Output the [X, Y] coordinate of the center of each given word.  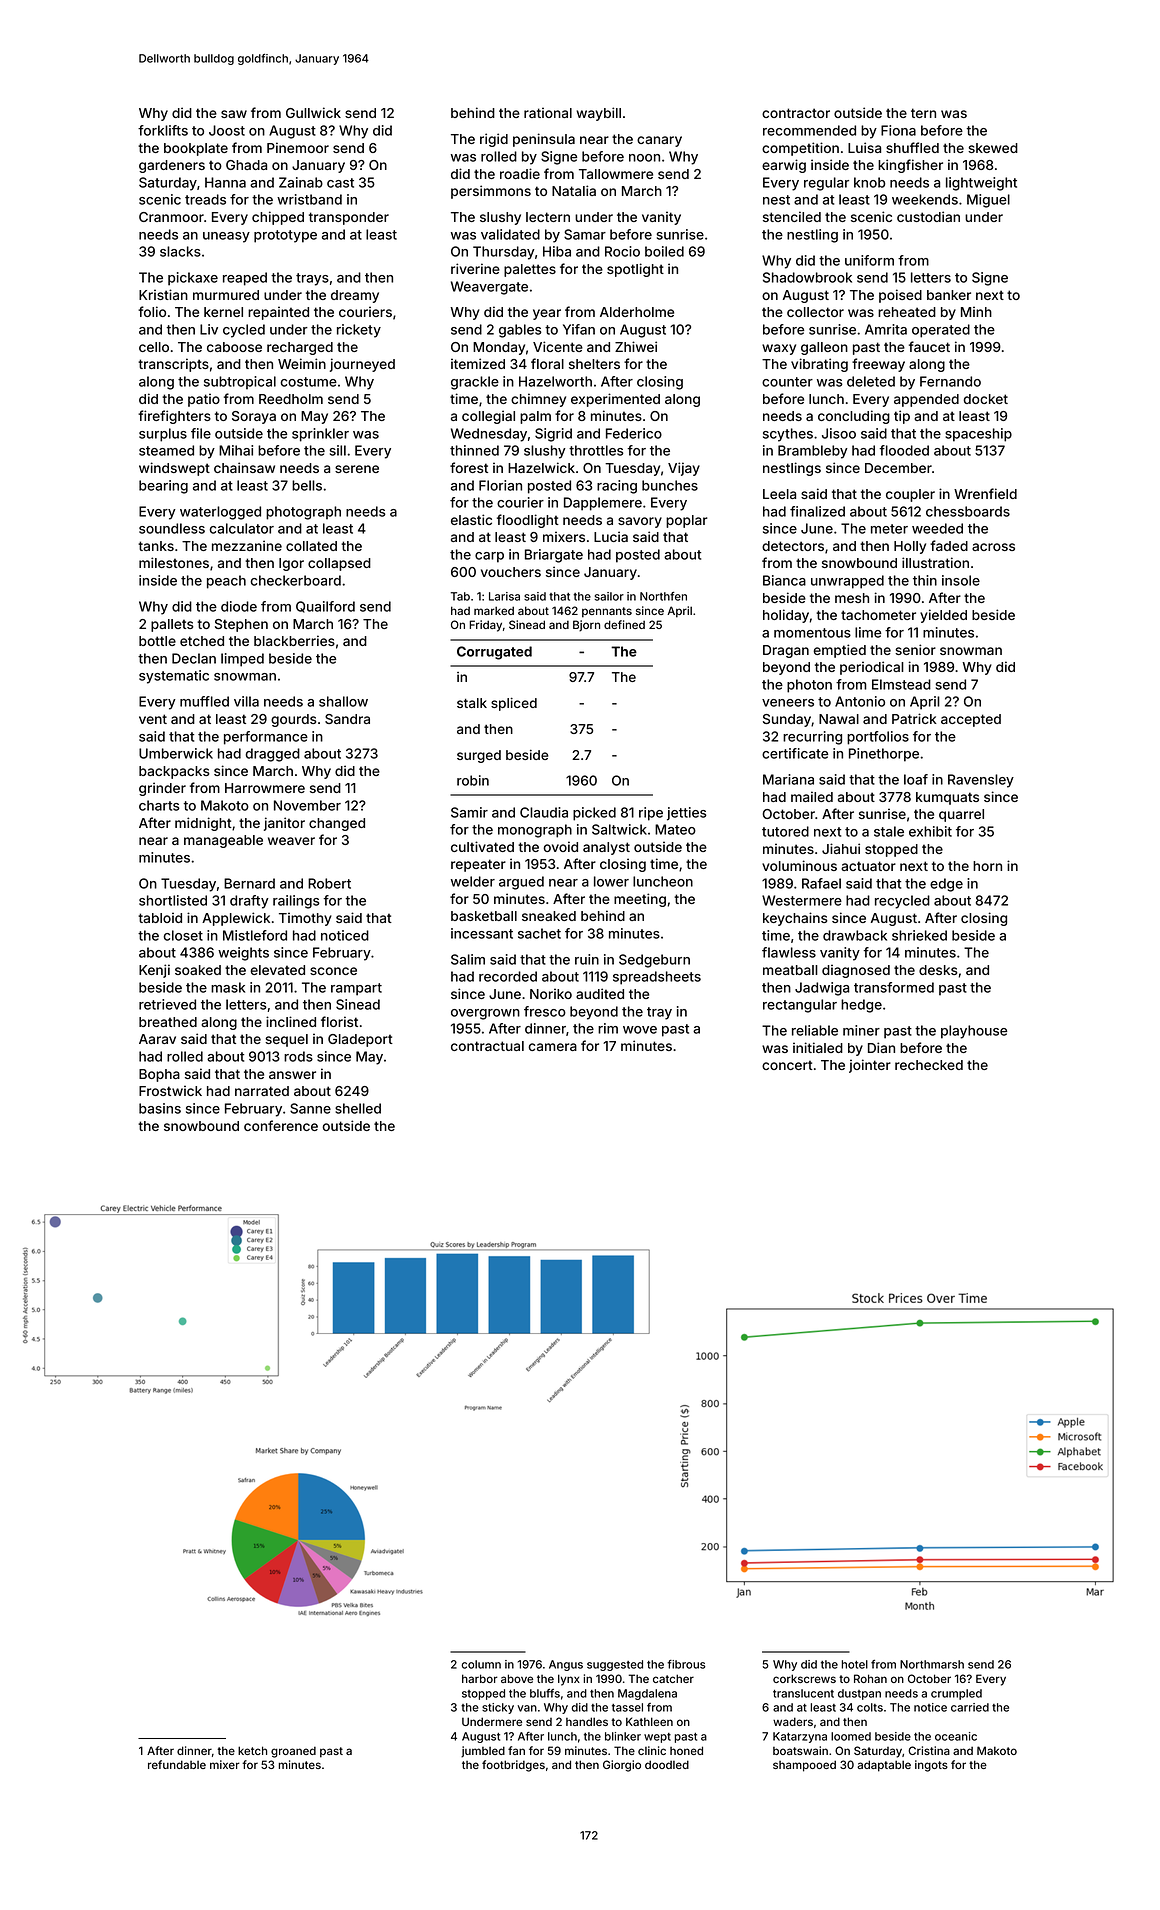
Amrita [886, 329]
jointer [870, 1066]
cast [340, 183]
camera [552, 1047]
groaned [293, 1752]
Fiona [898, 130]
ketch [252, 1750]
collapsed [339, 564]
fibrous [686, 1664]
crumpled [956, 1694]
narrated [262, 1091]
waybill [598, 114]
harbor [480, 1678]
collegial [488, 417]
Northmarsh [932, 1664]
